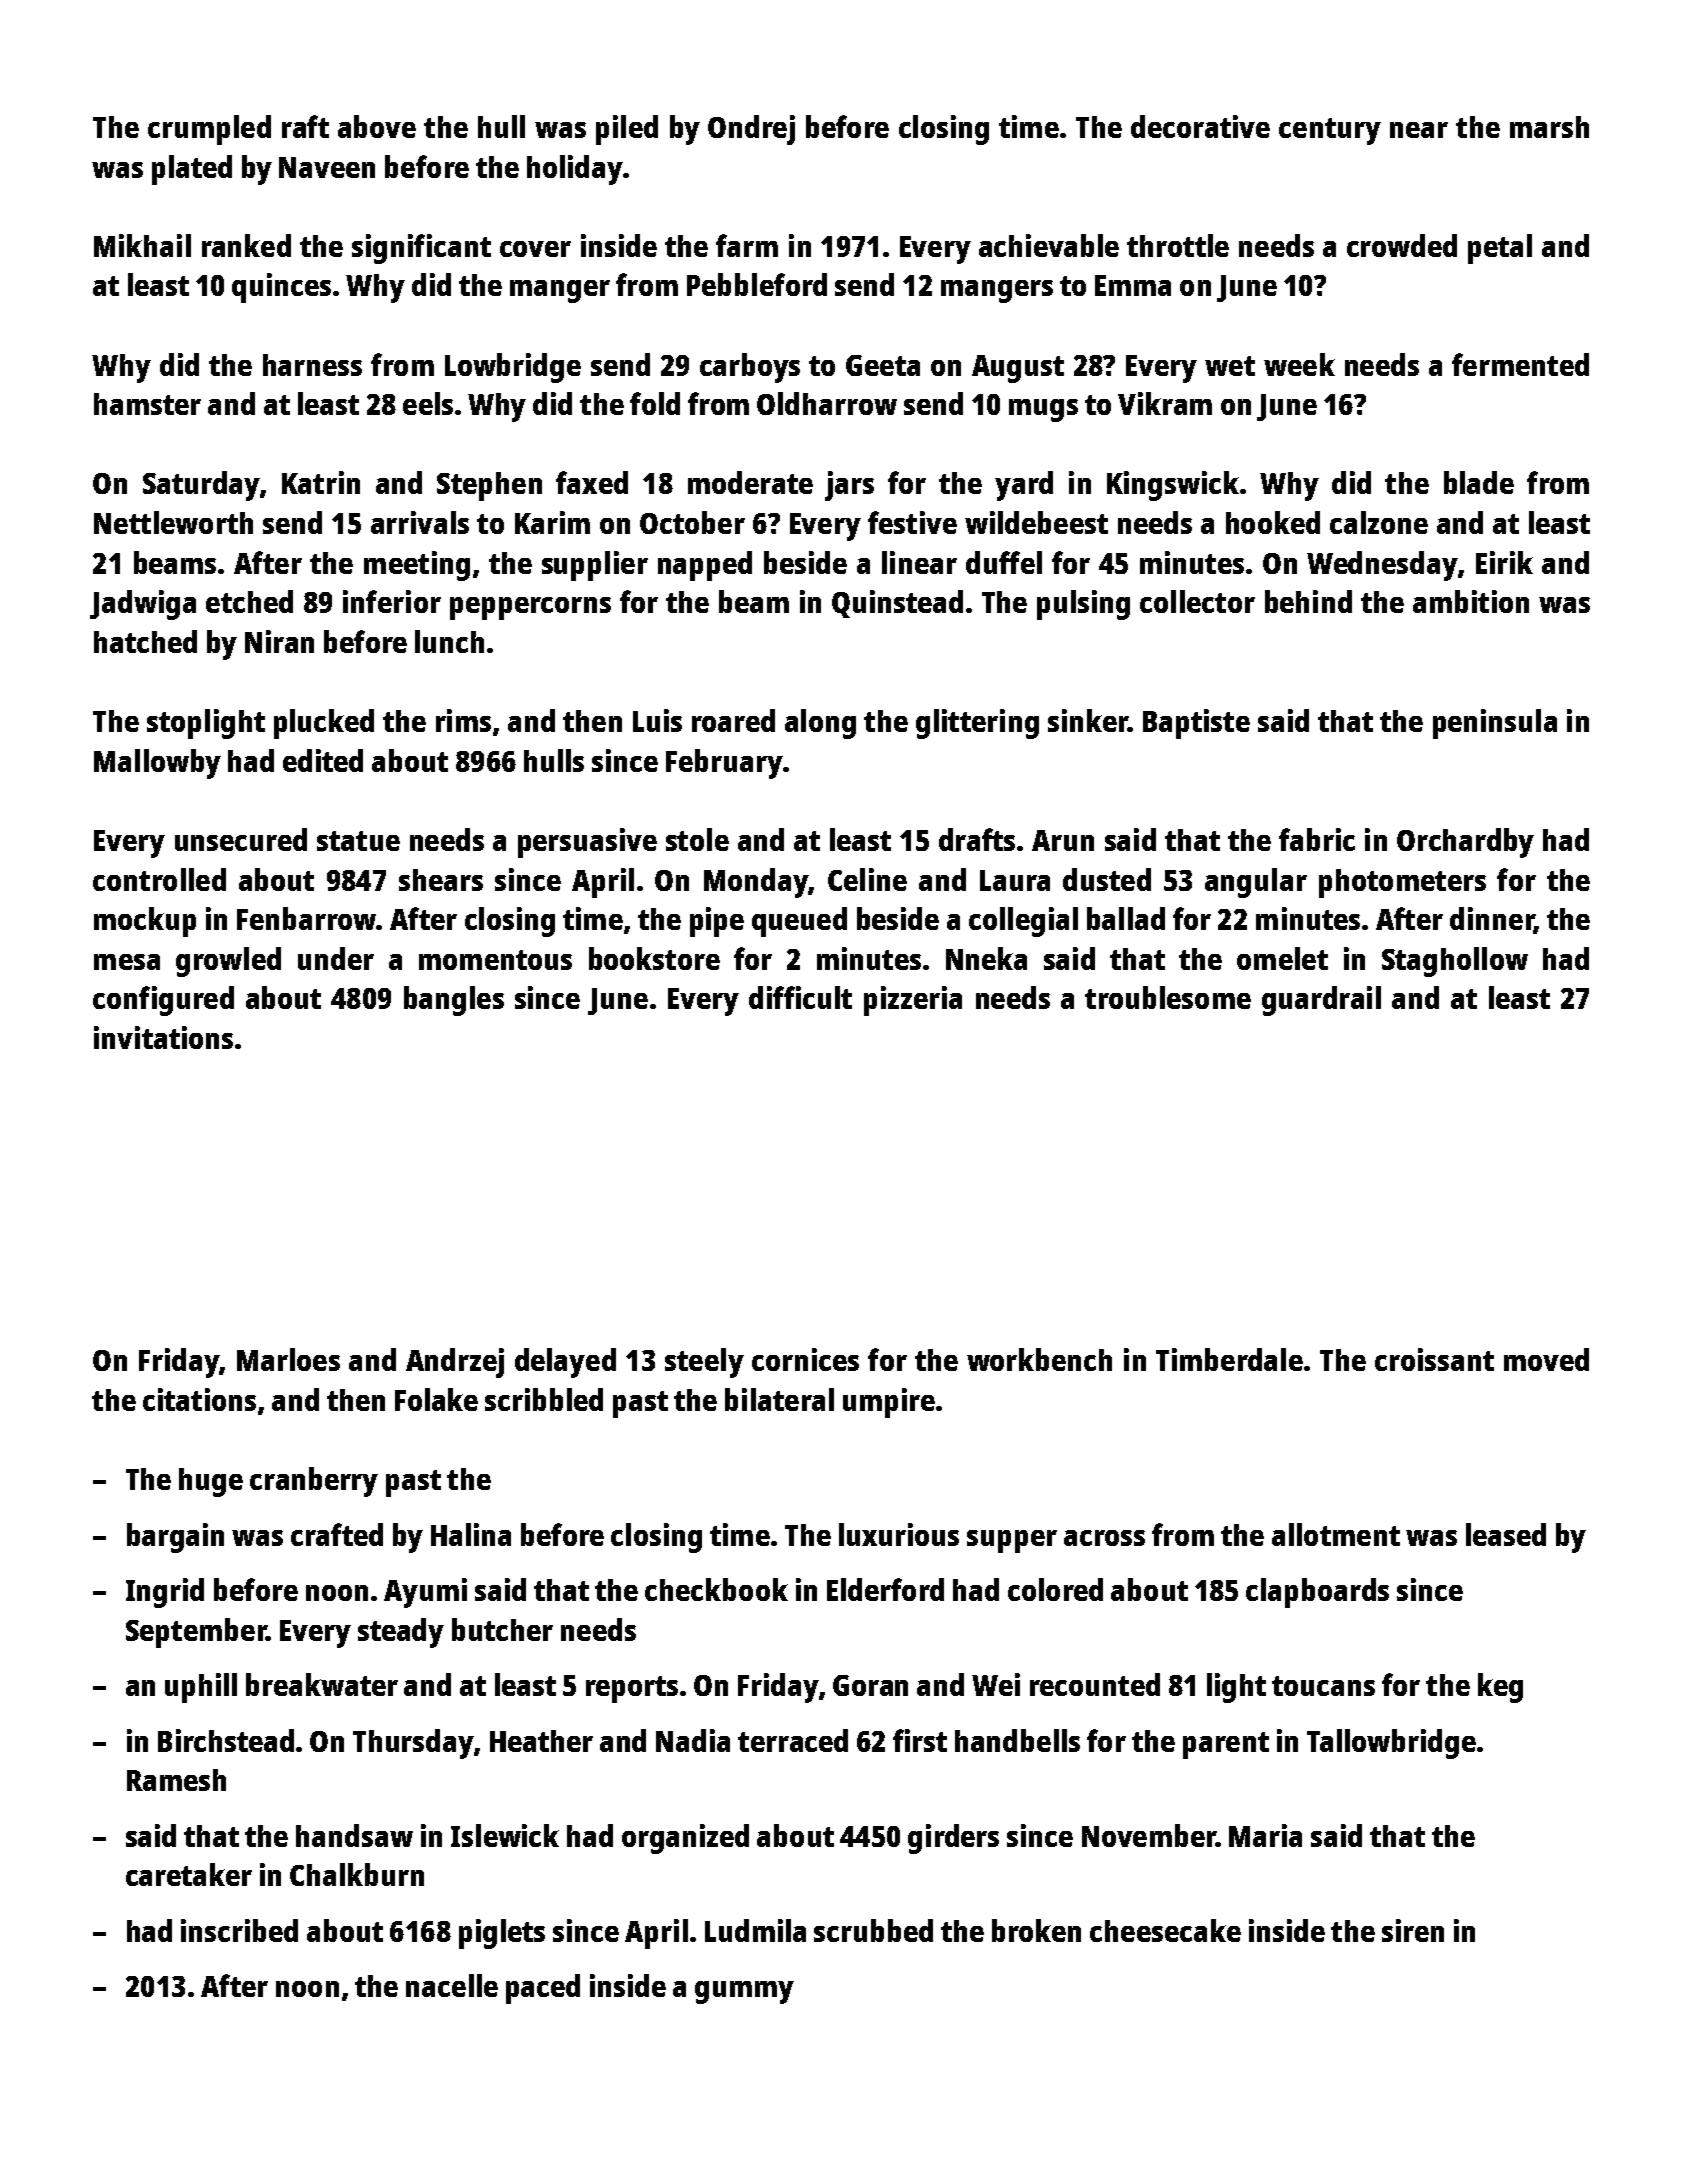 Image resolution: width=1683 pixels, height=2178 pixels. What do you see at coordinates (1504, 562) in the image?
I see `Eirik` at bounding box center [1504, 562].
